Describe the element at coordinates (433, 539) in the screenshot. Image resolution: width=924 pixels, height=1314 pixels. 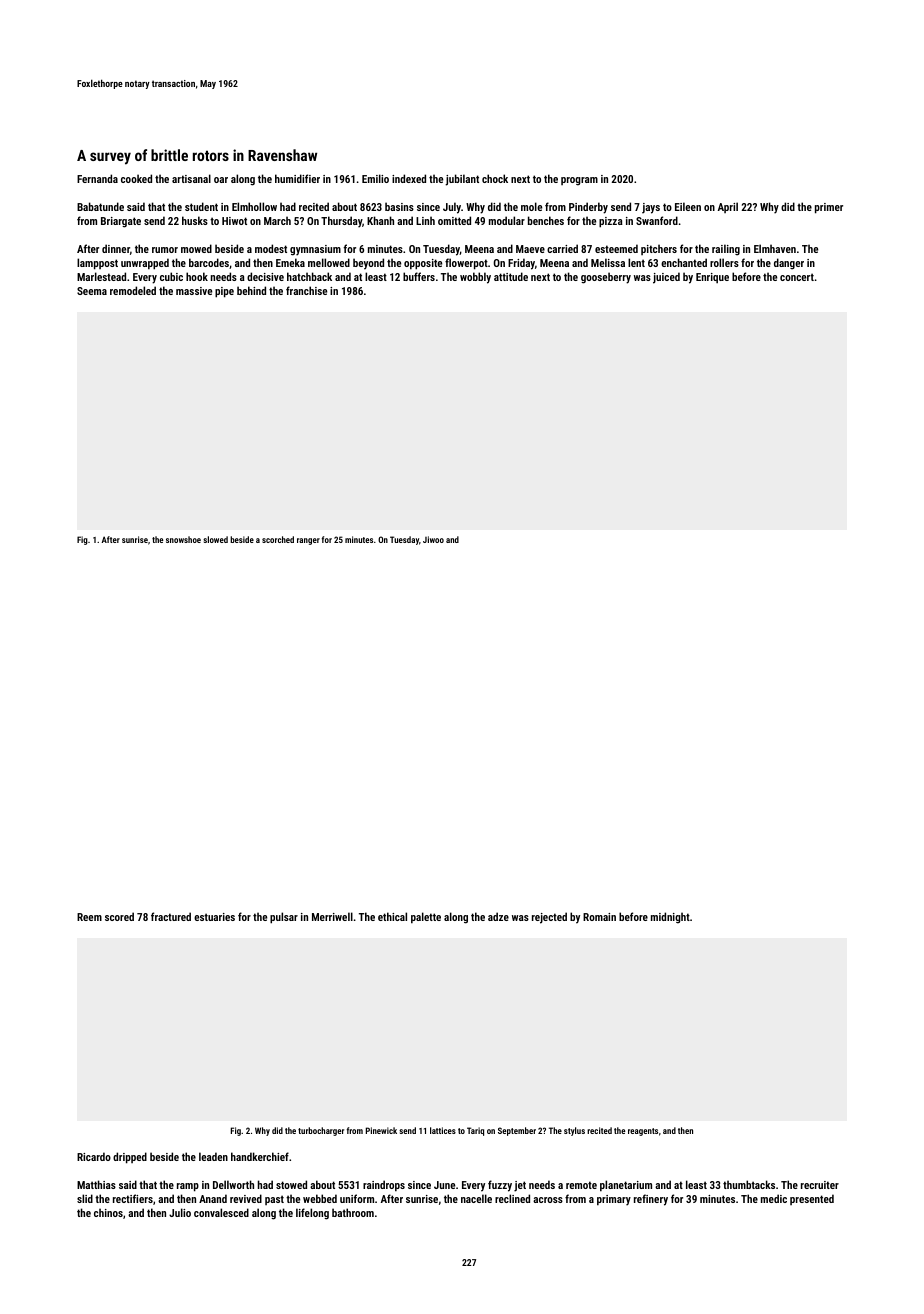
I see `Jiwoo` at that location.
